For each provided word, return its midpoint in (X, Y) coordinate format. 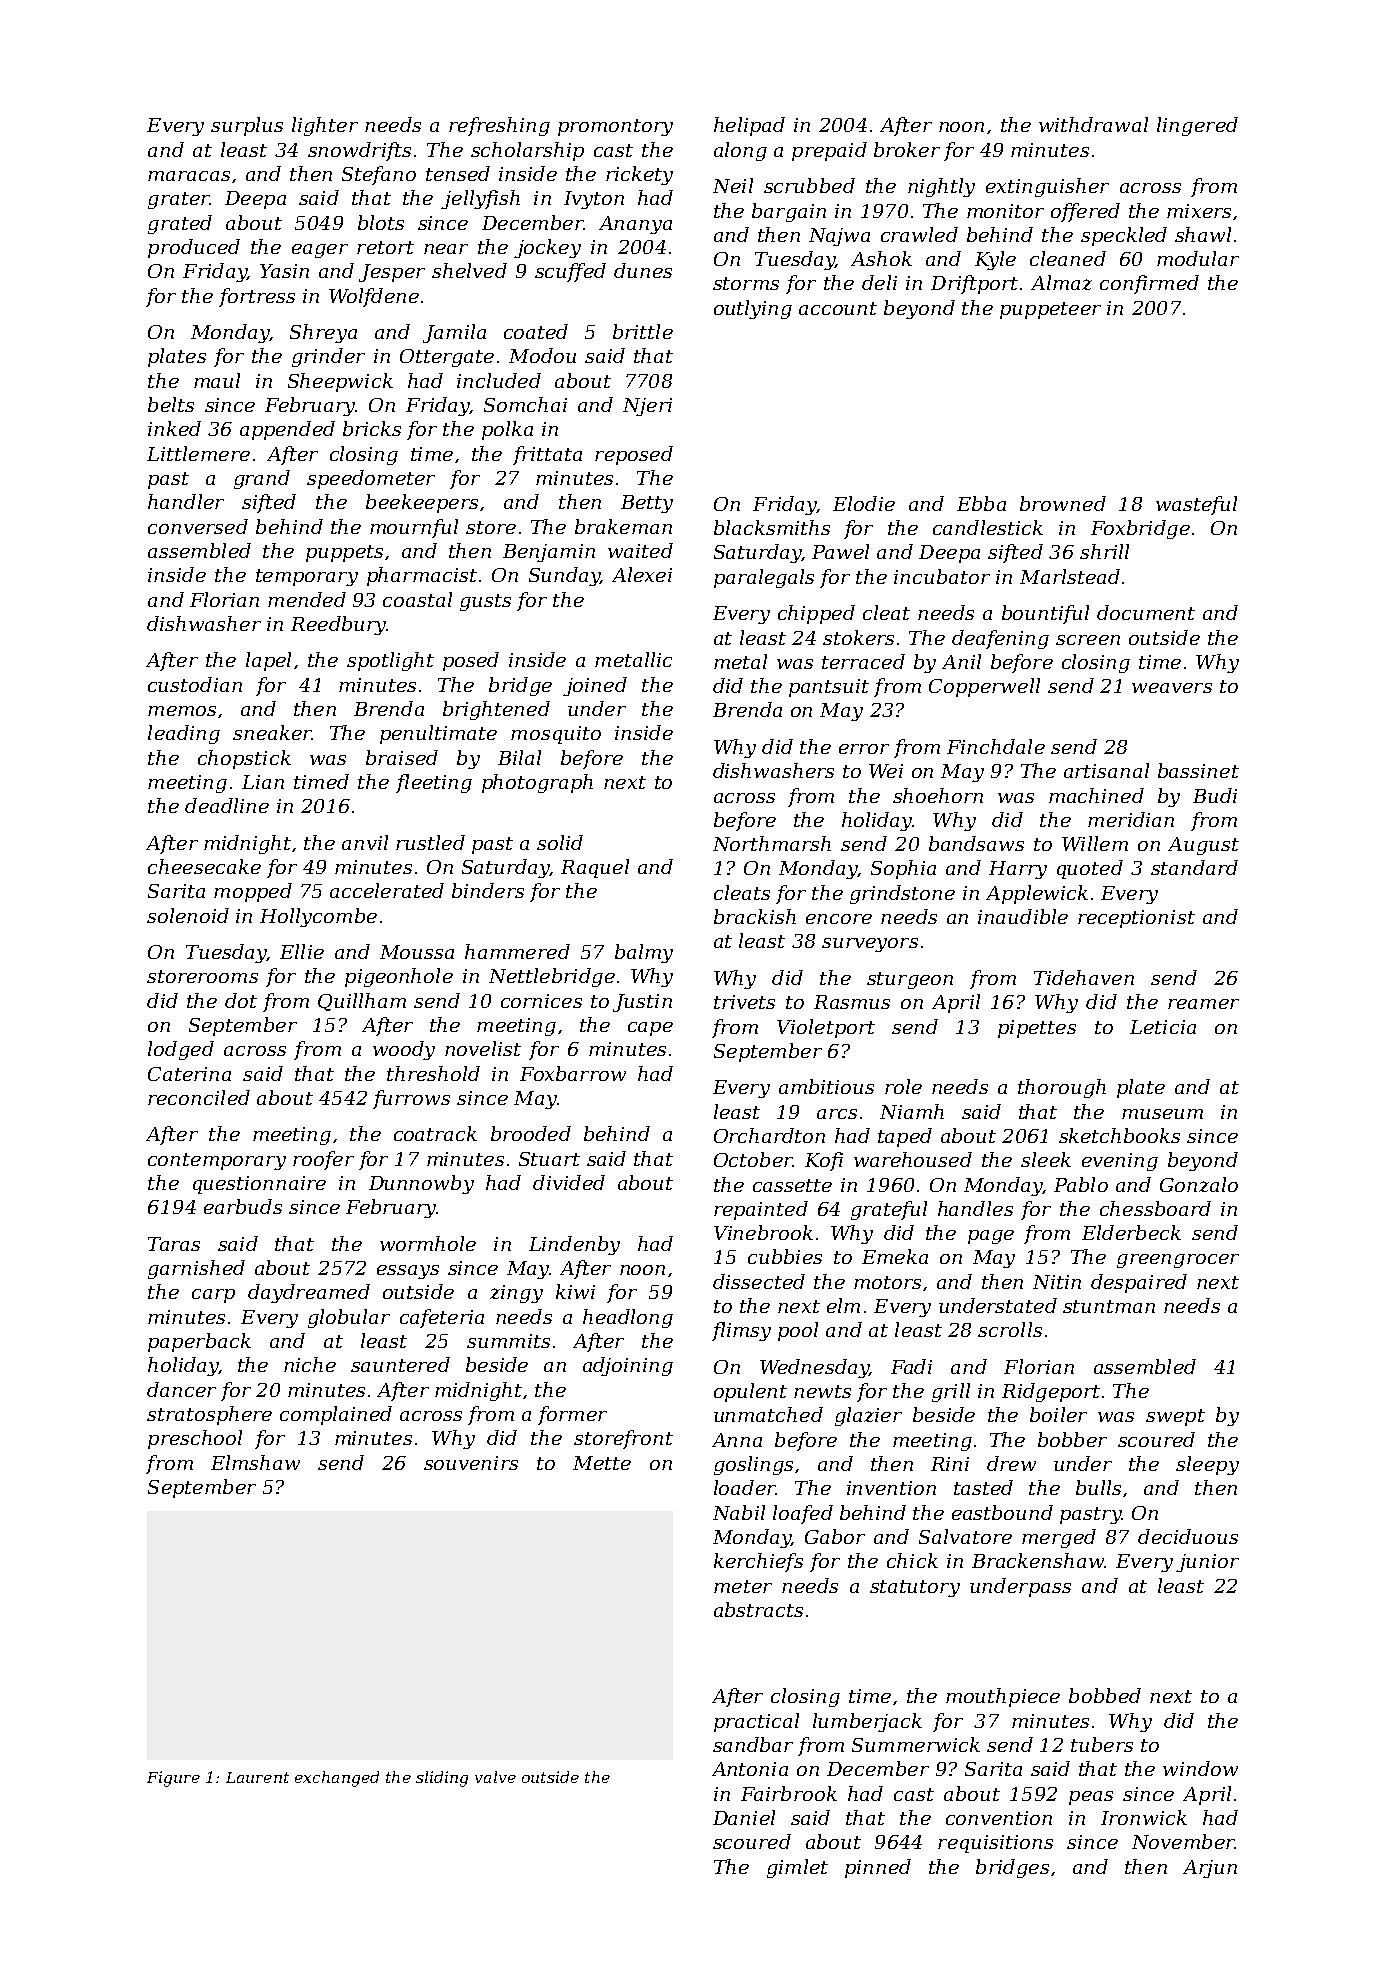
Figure (173, 1779)
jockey (547, 248)
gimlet (797, 1868)
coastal (417, 599)
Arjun (1210, 1869)
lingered (1197, 126)
